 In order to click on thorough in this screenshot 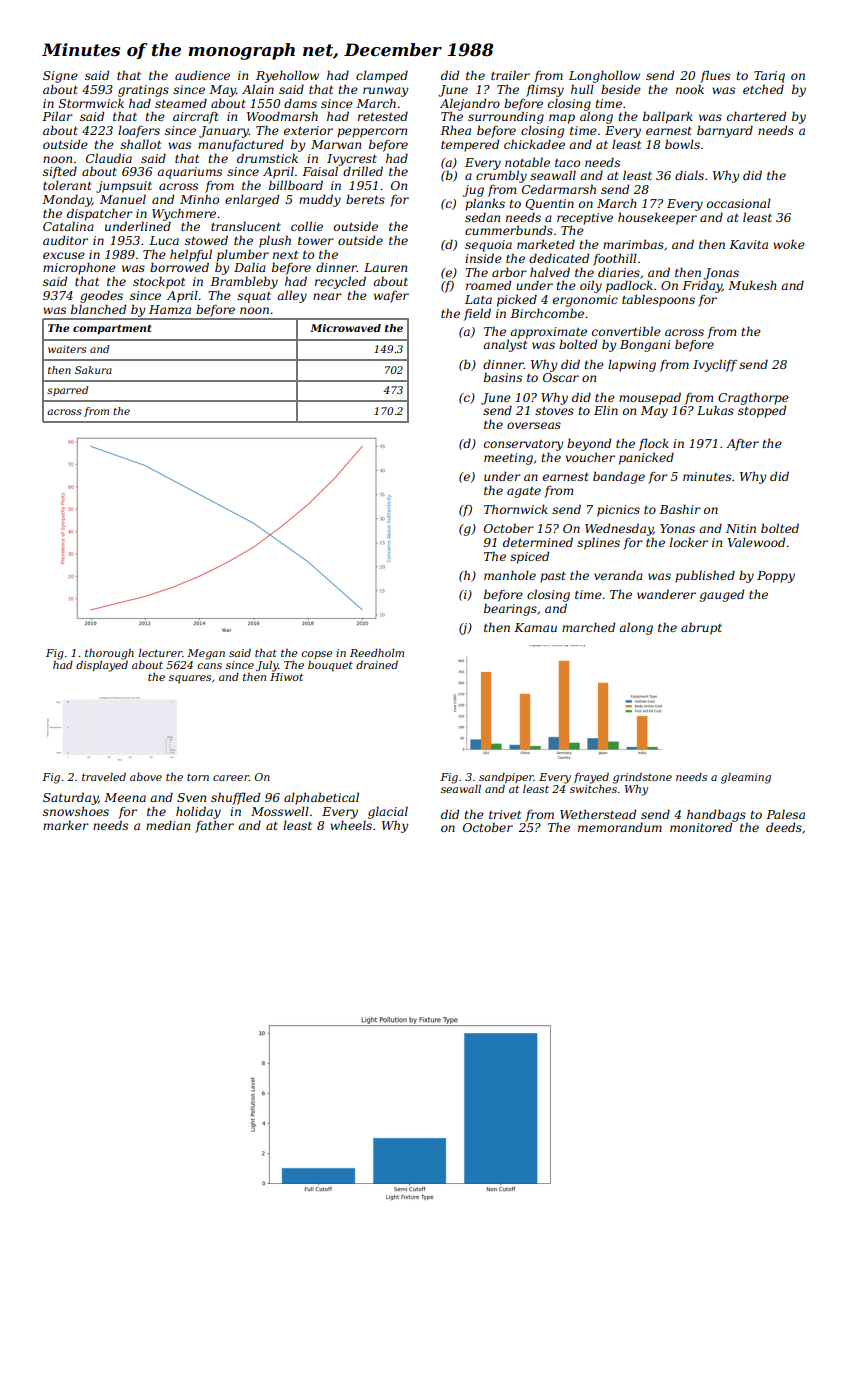, I will do `click(109, 654)`.
